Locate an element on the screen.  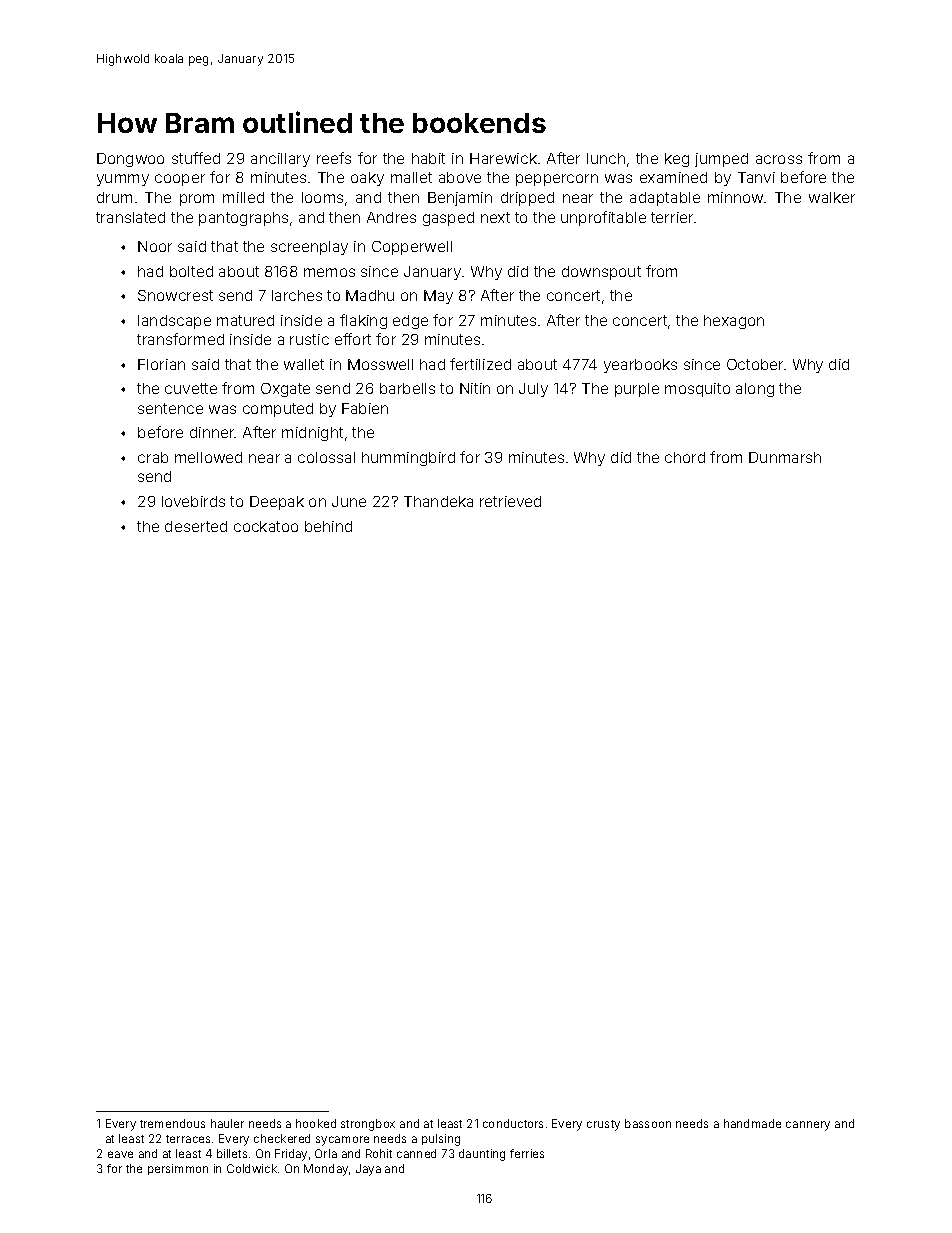
eave is located at coordinates (120, 1154).
